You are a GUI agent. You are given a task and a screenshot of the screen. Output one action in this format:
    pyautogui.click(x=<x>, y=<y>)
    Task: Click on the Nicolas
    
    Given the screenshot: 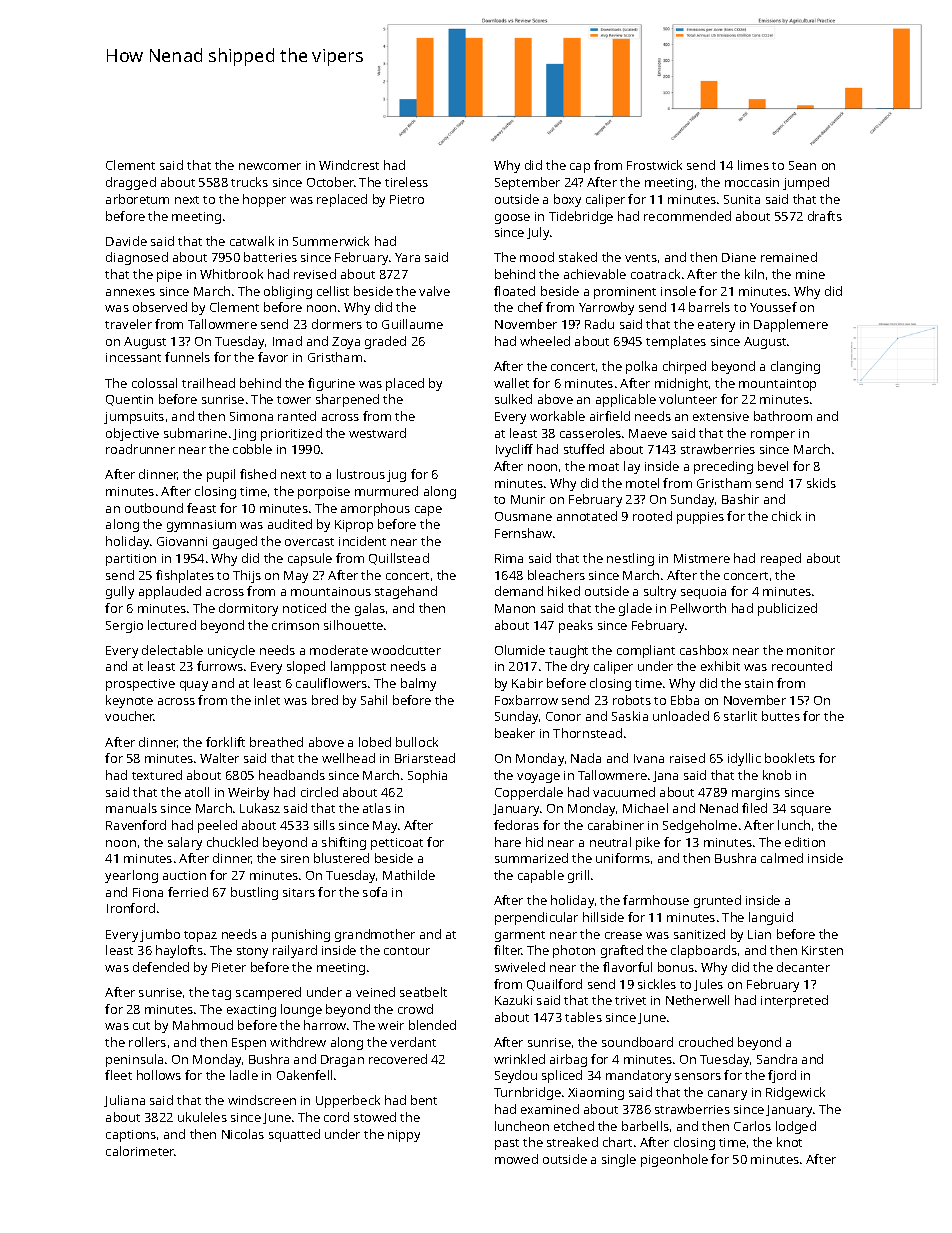 What is the action you would take?
    pyautogui.click(x=243, y=1134)
